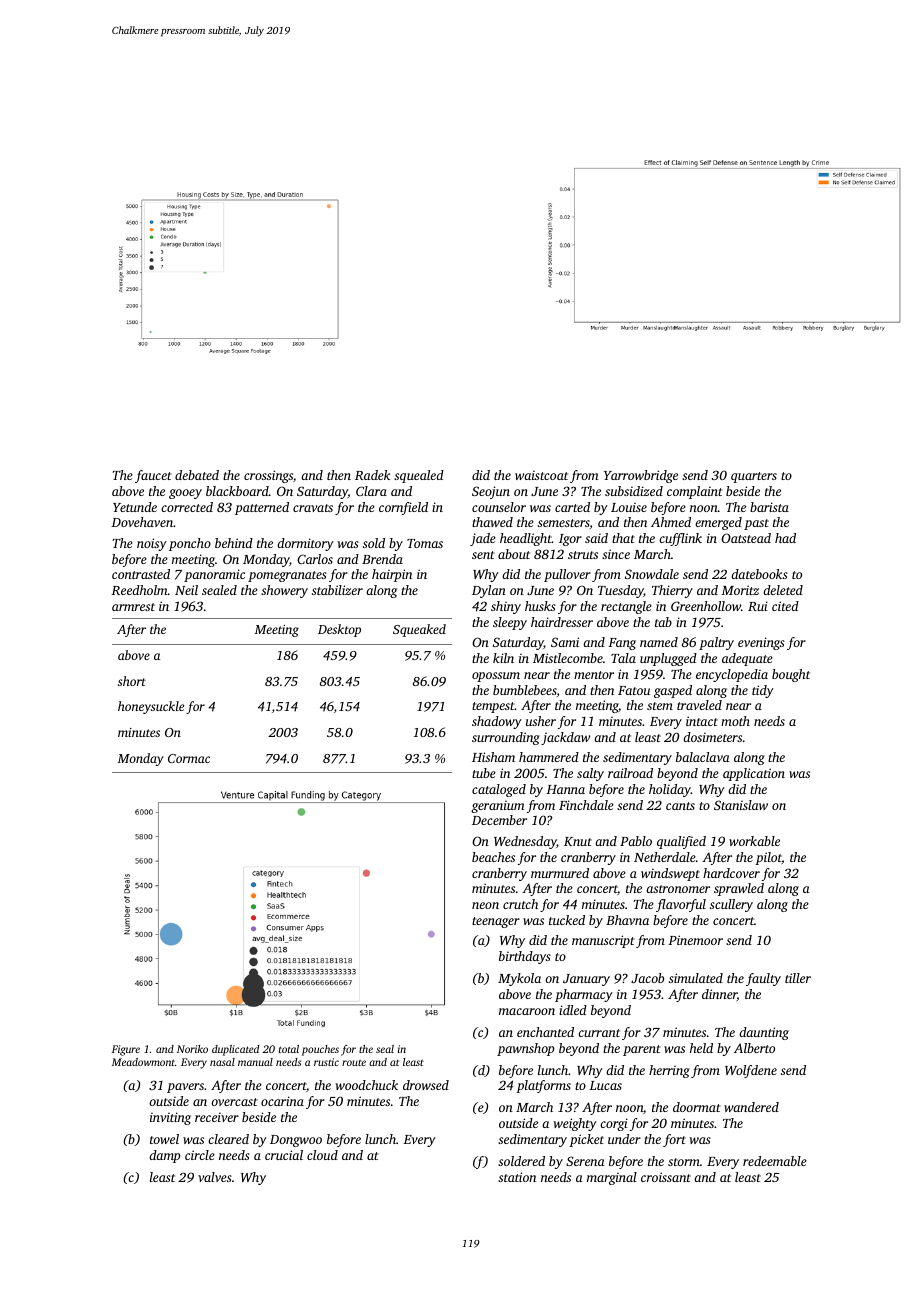  Describe the element at coordinates (754, 477) in the screenshot. I see `quarters` at that location.
